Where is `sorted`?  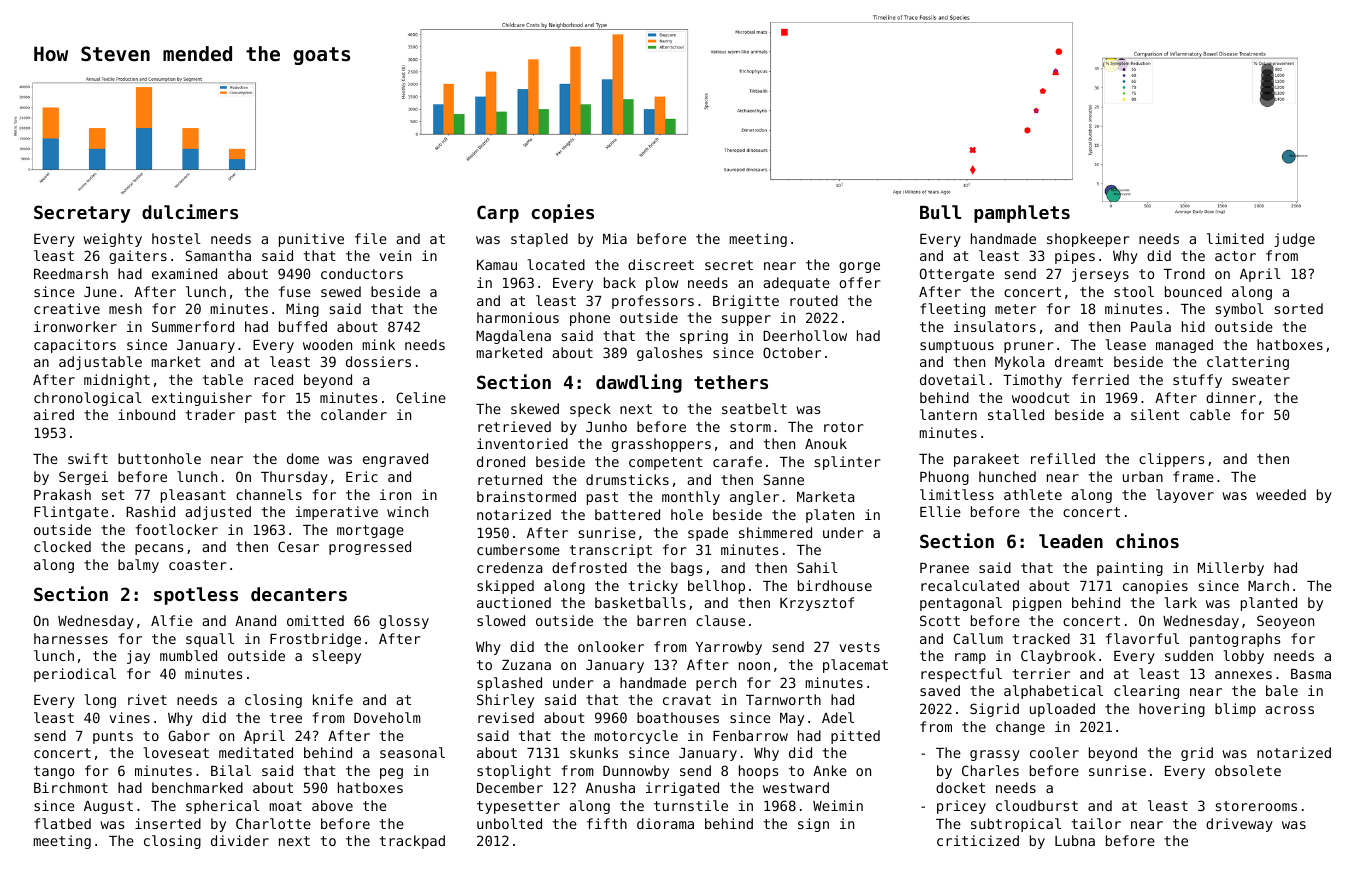
sorted is located at coordinates (1299, 308).
